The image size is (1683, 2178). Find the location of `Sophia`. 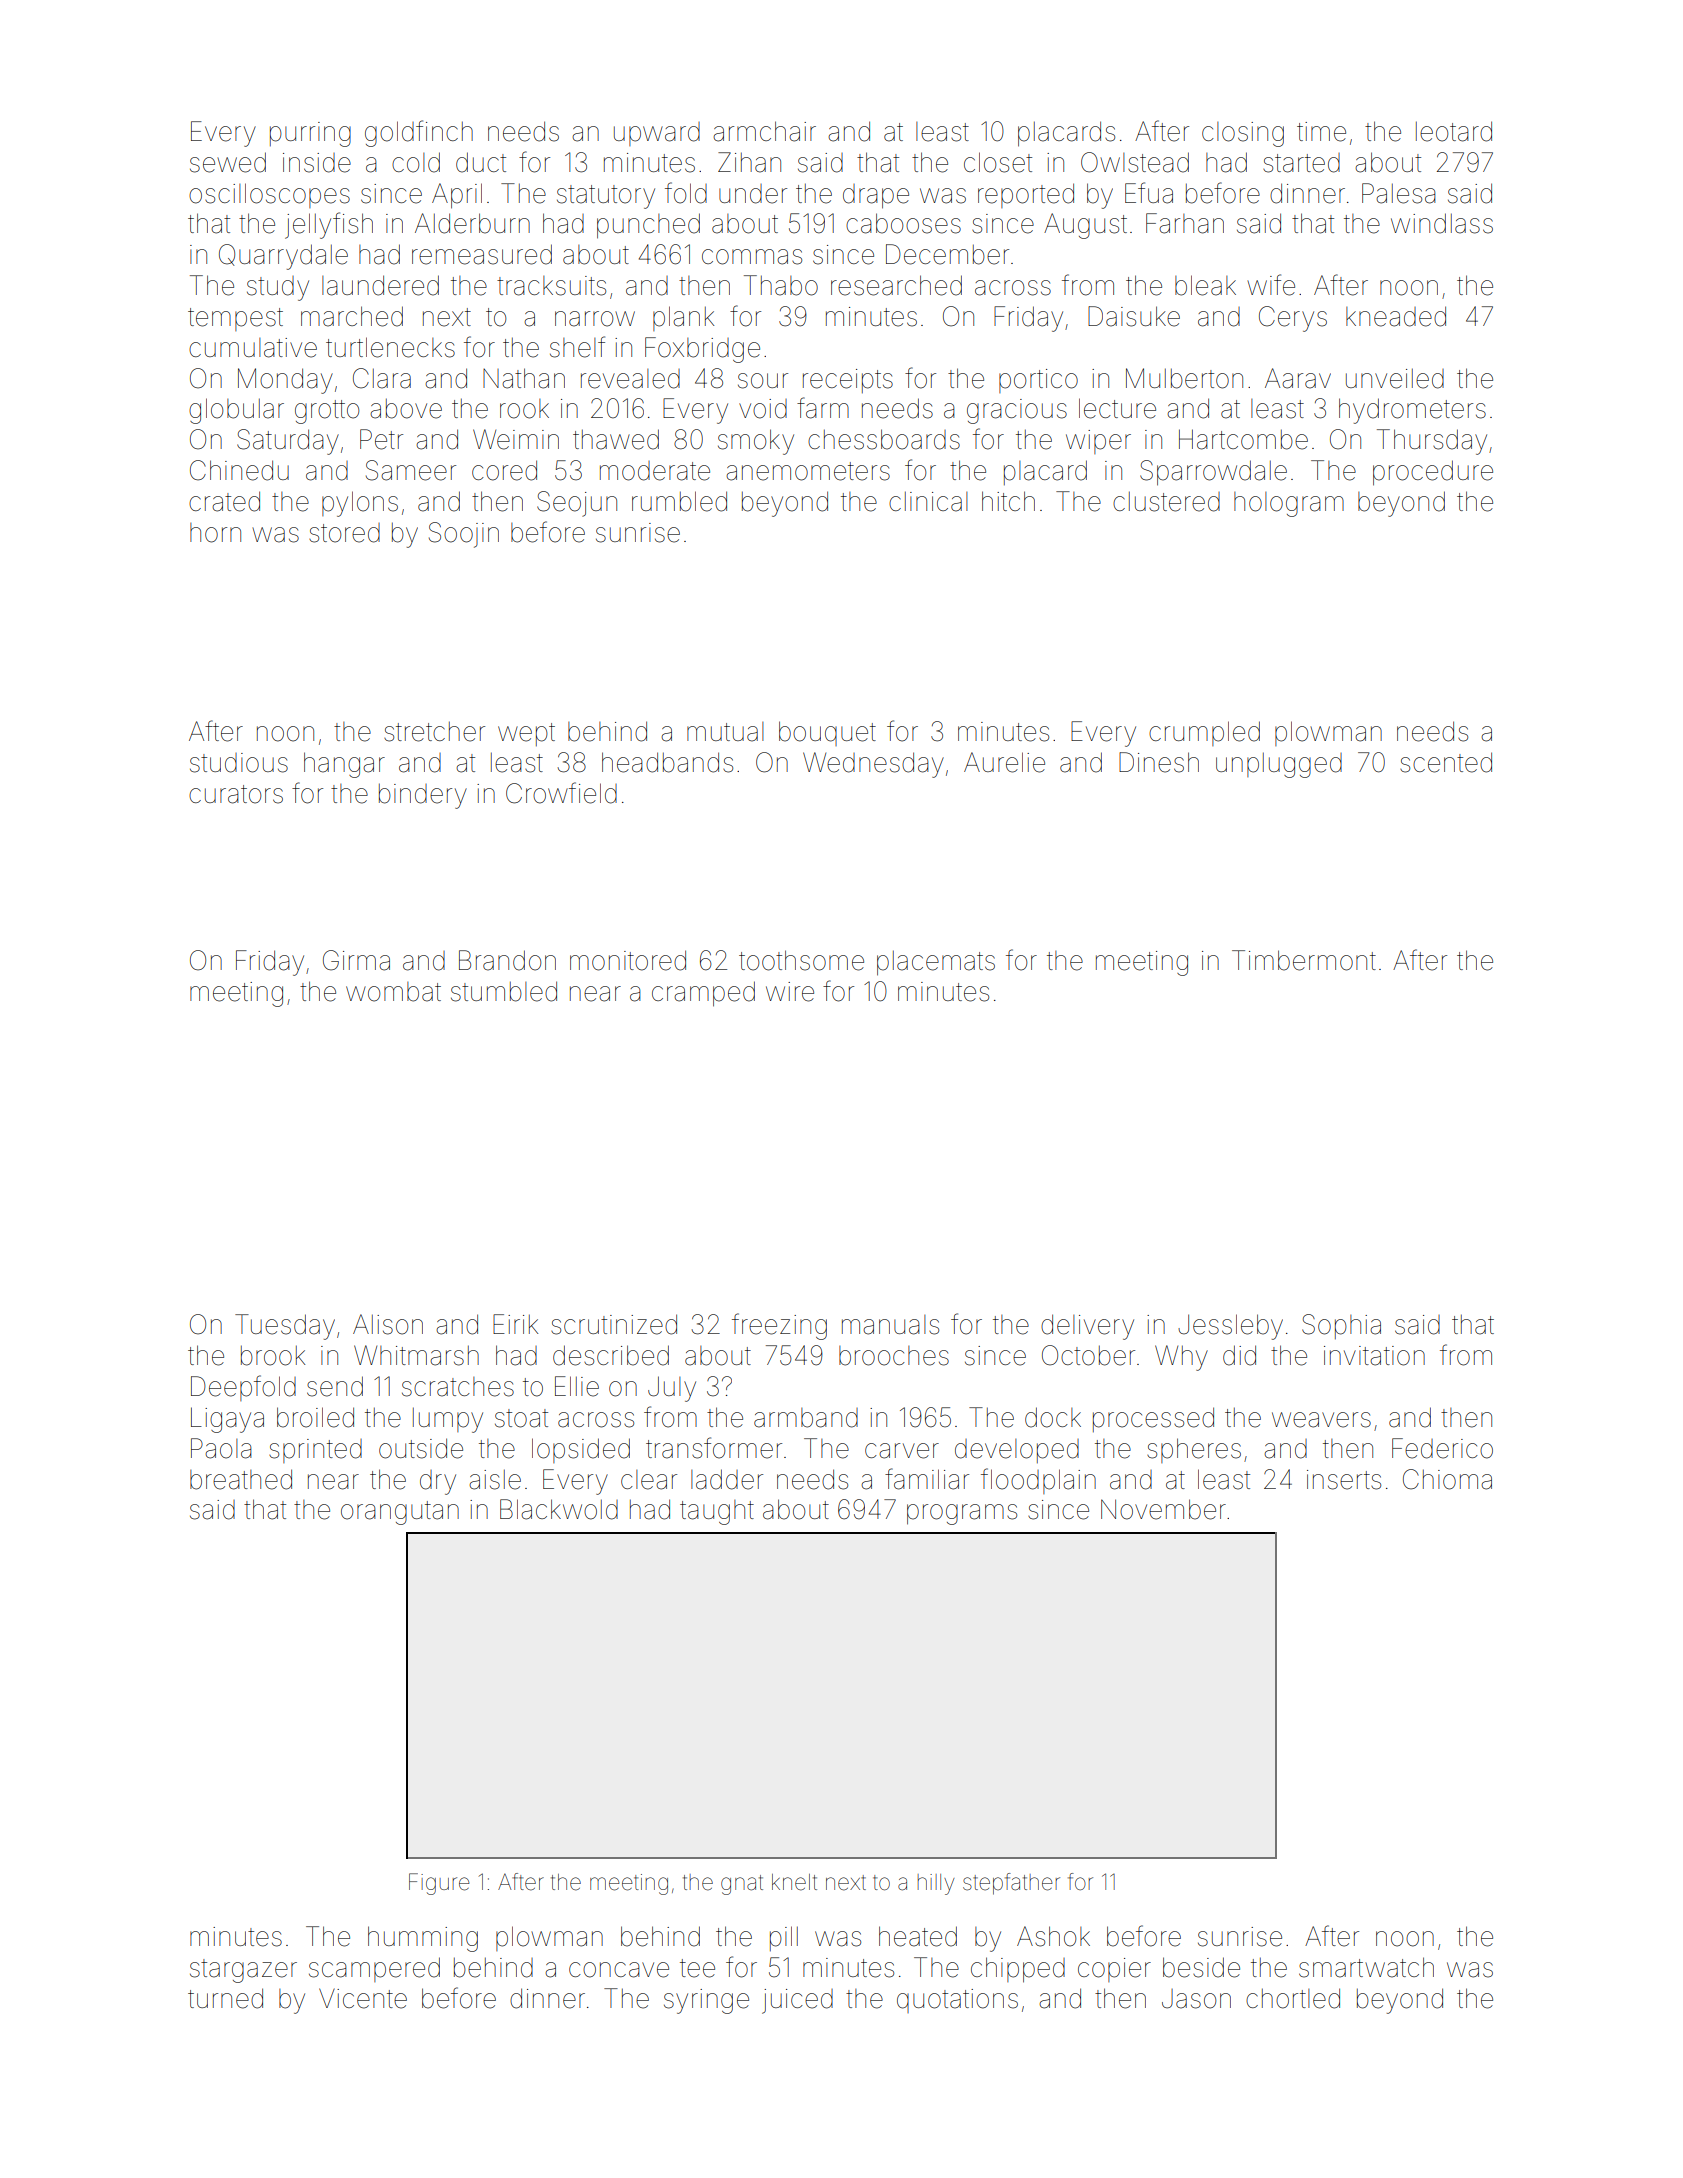

Sophia is located at coordinates (1341, 1326).
